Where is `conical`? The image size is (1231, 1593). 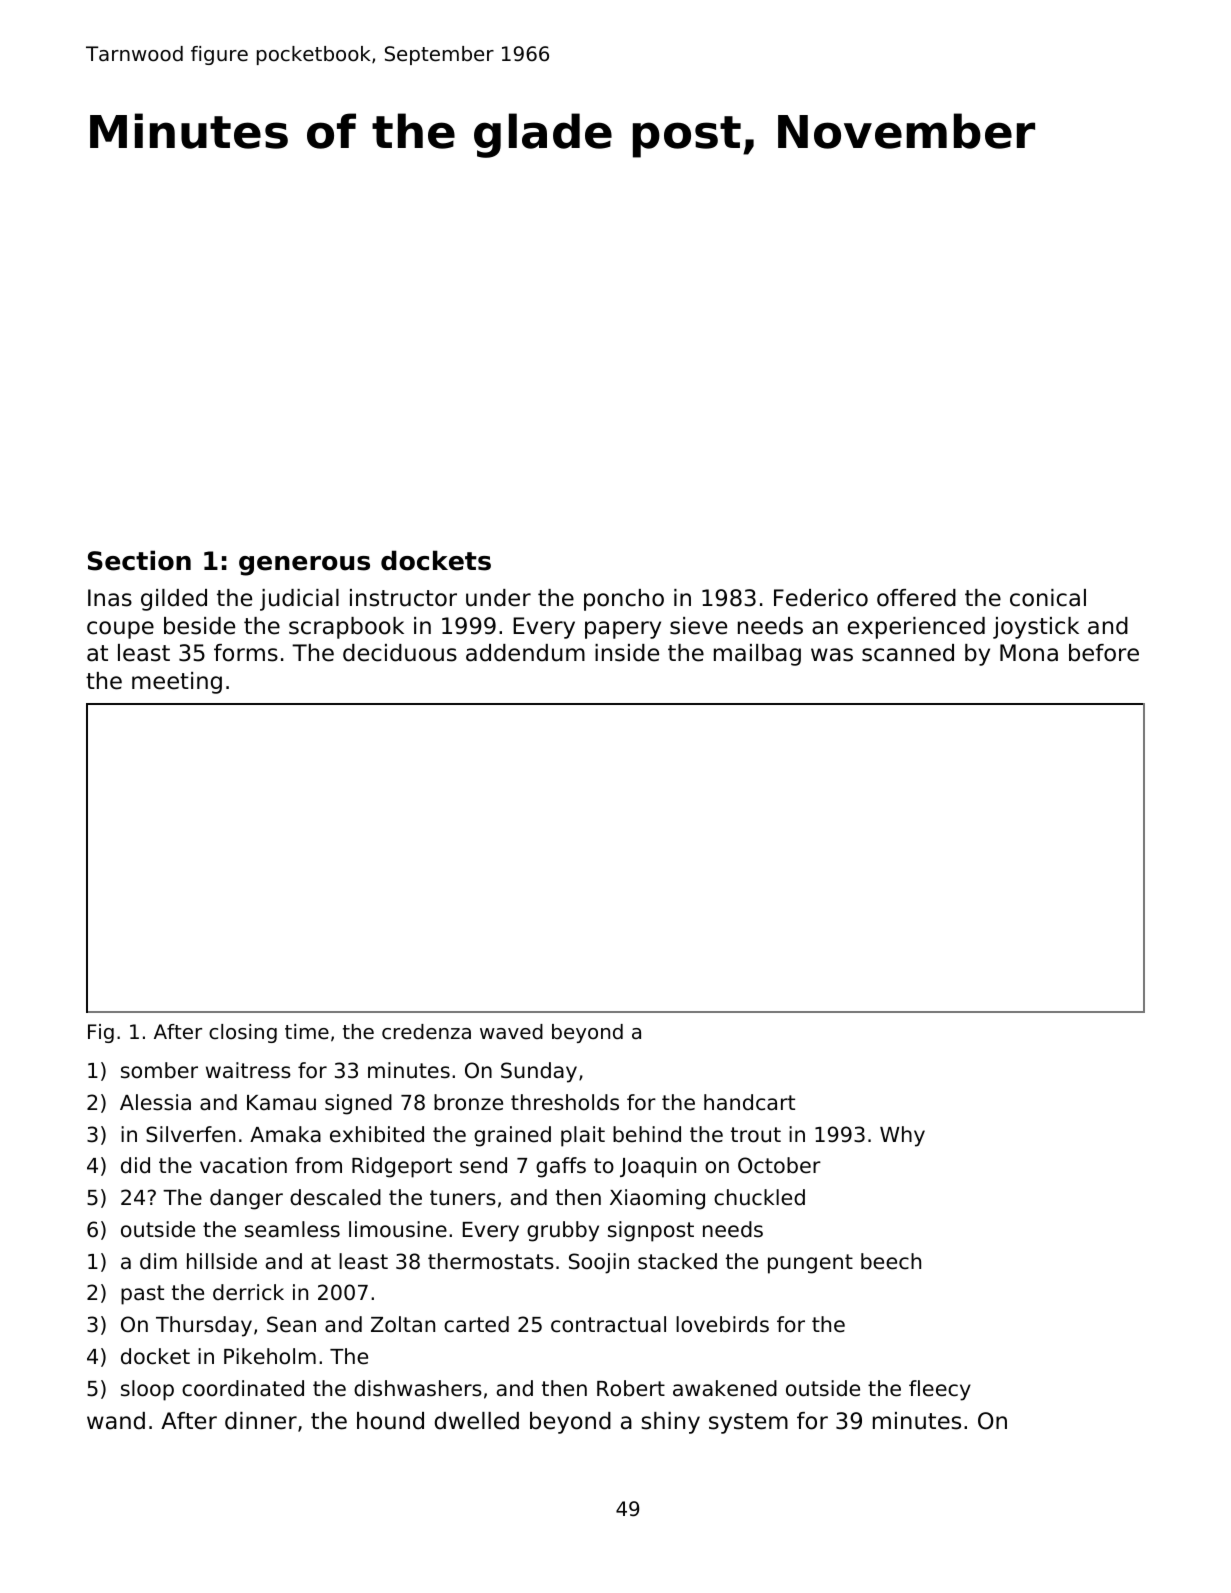 conical is located at coordinates (1048, 598).
